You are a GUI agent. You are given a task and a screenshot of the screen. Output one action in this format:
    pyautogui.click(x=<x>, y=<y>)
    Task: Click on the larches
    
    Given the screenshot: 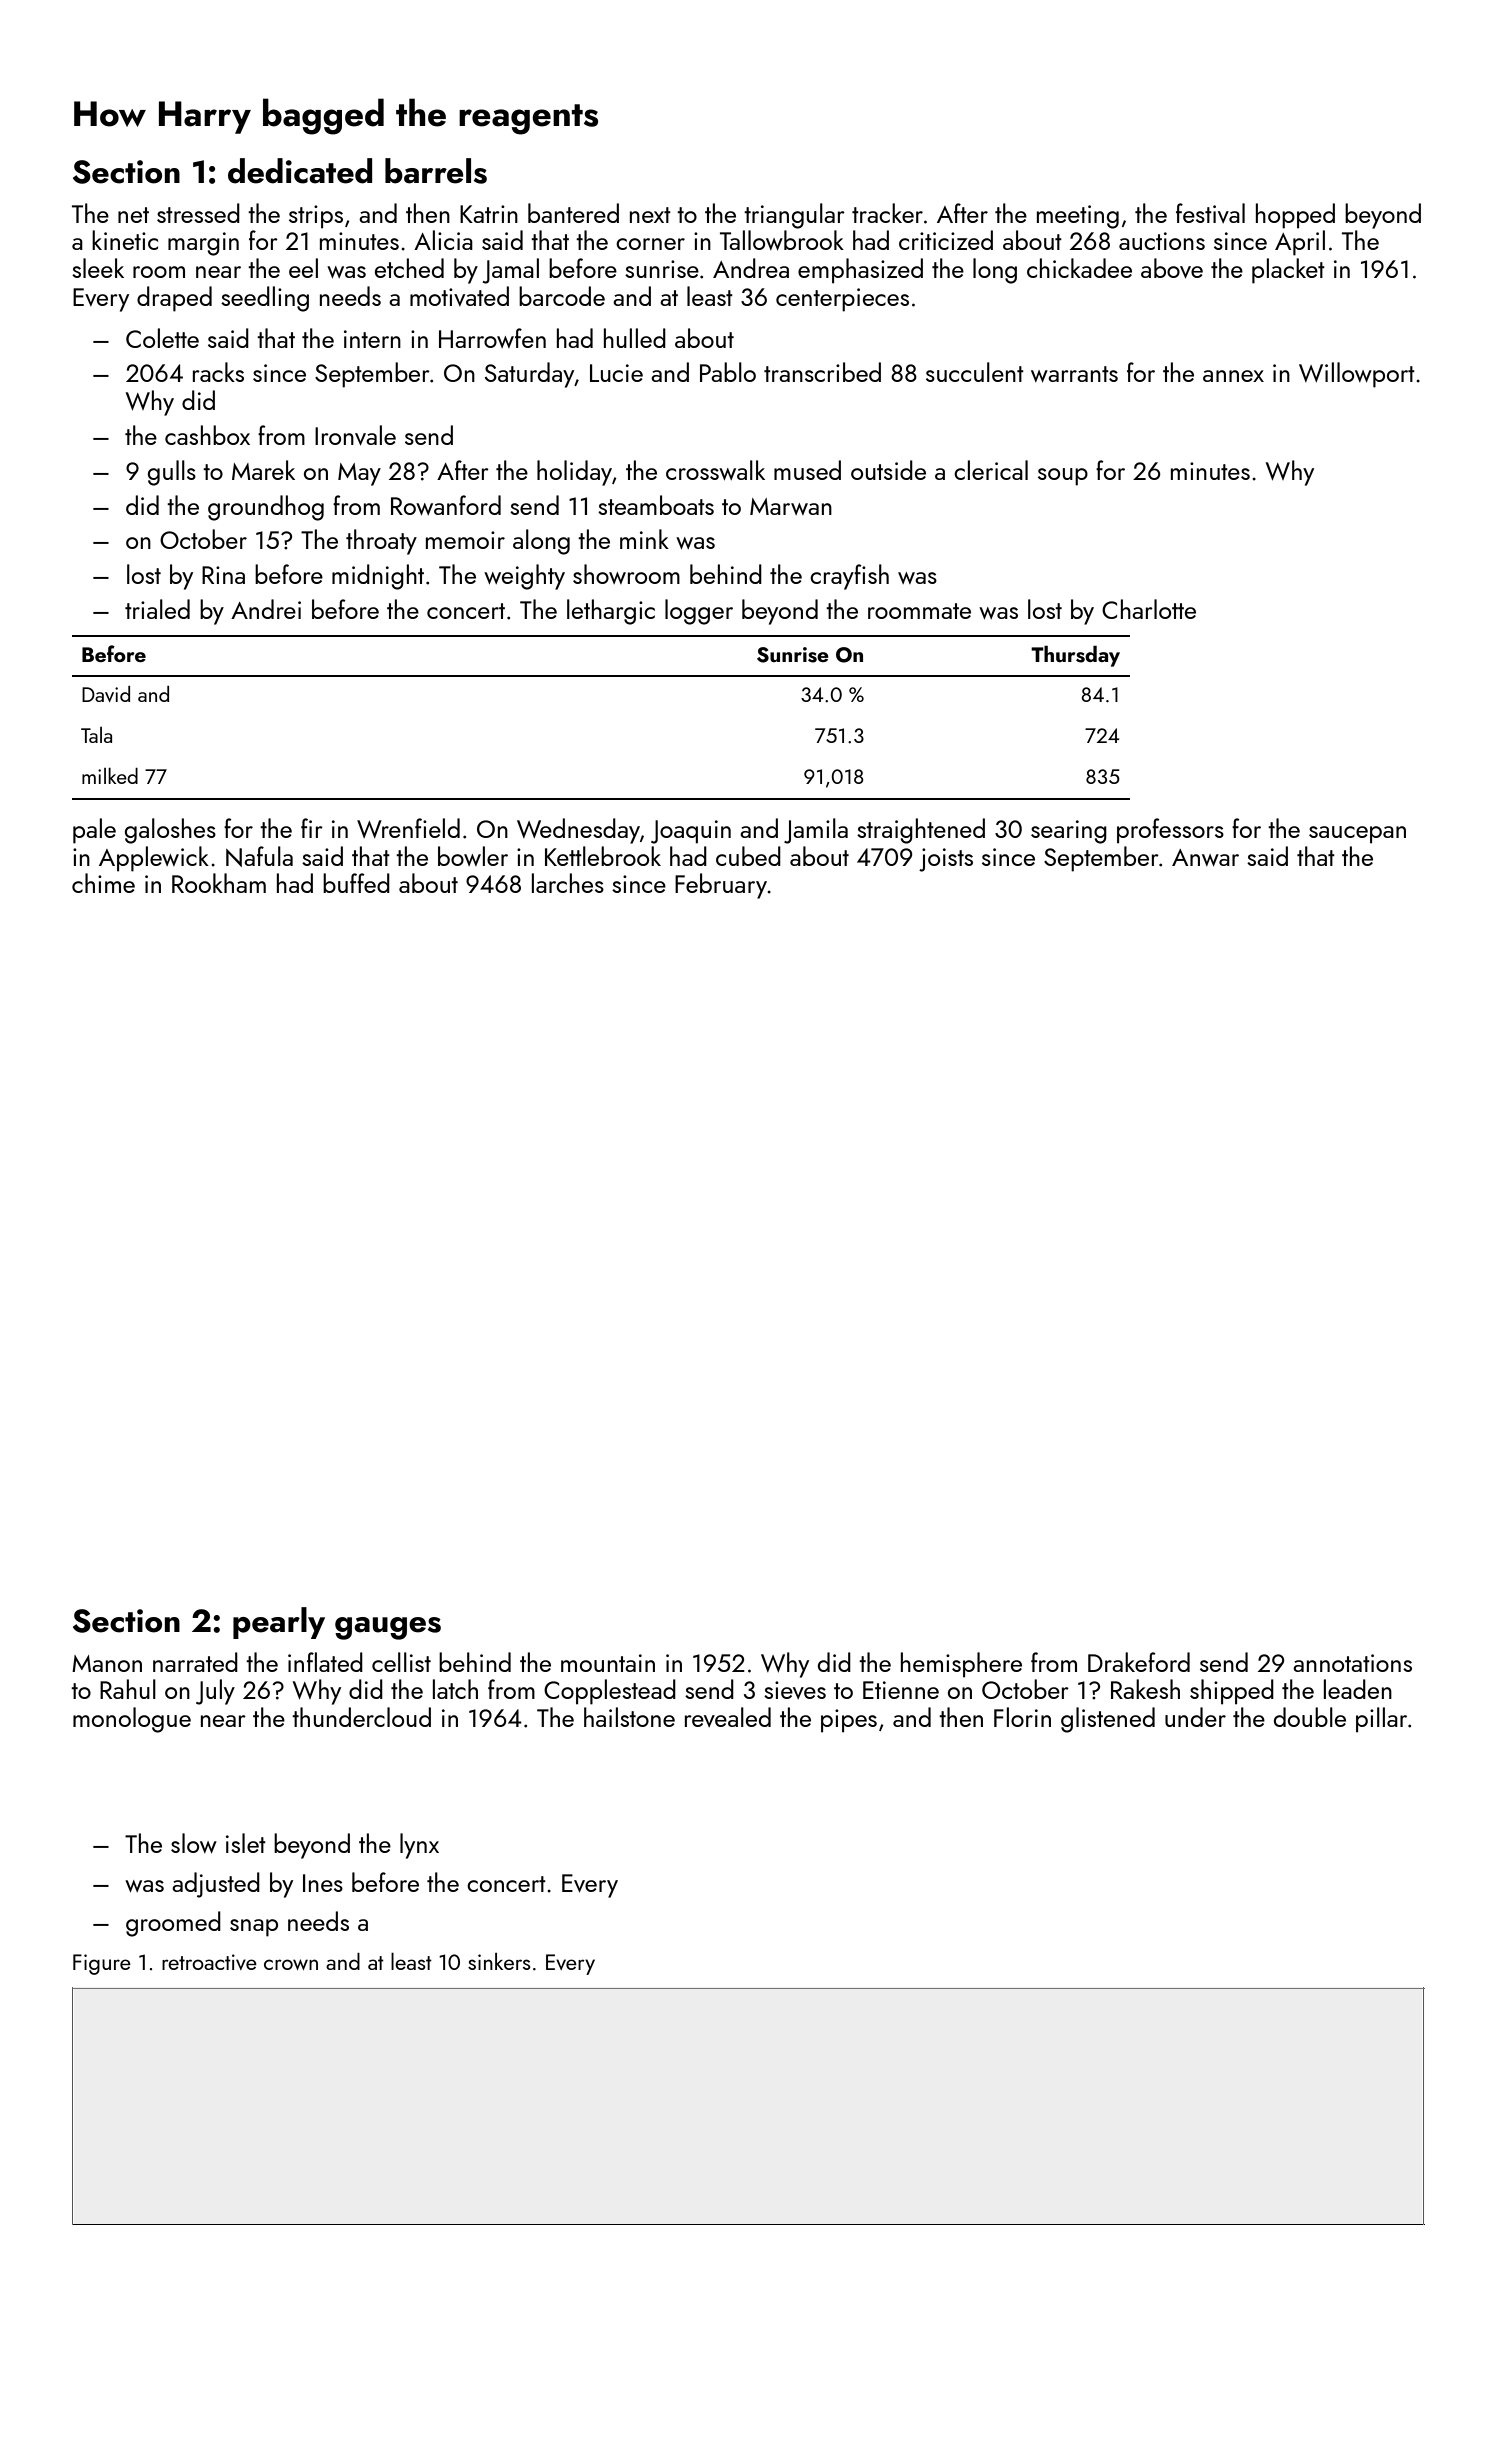 What is the action you would take?
    pyautogui.click(x=568, y=883)
